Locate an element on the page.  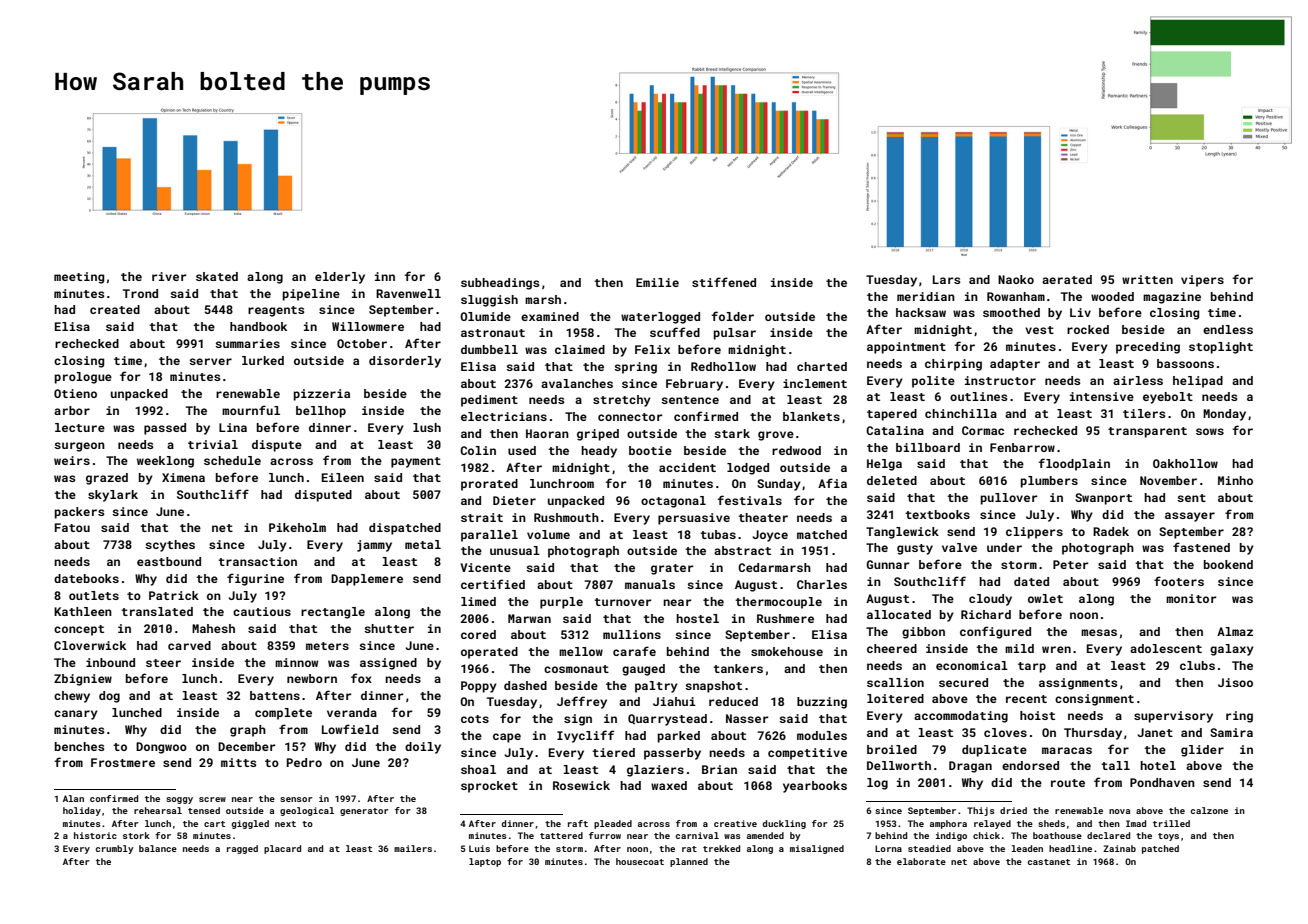
Samira is located at coordinates (1231, 732).
